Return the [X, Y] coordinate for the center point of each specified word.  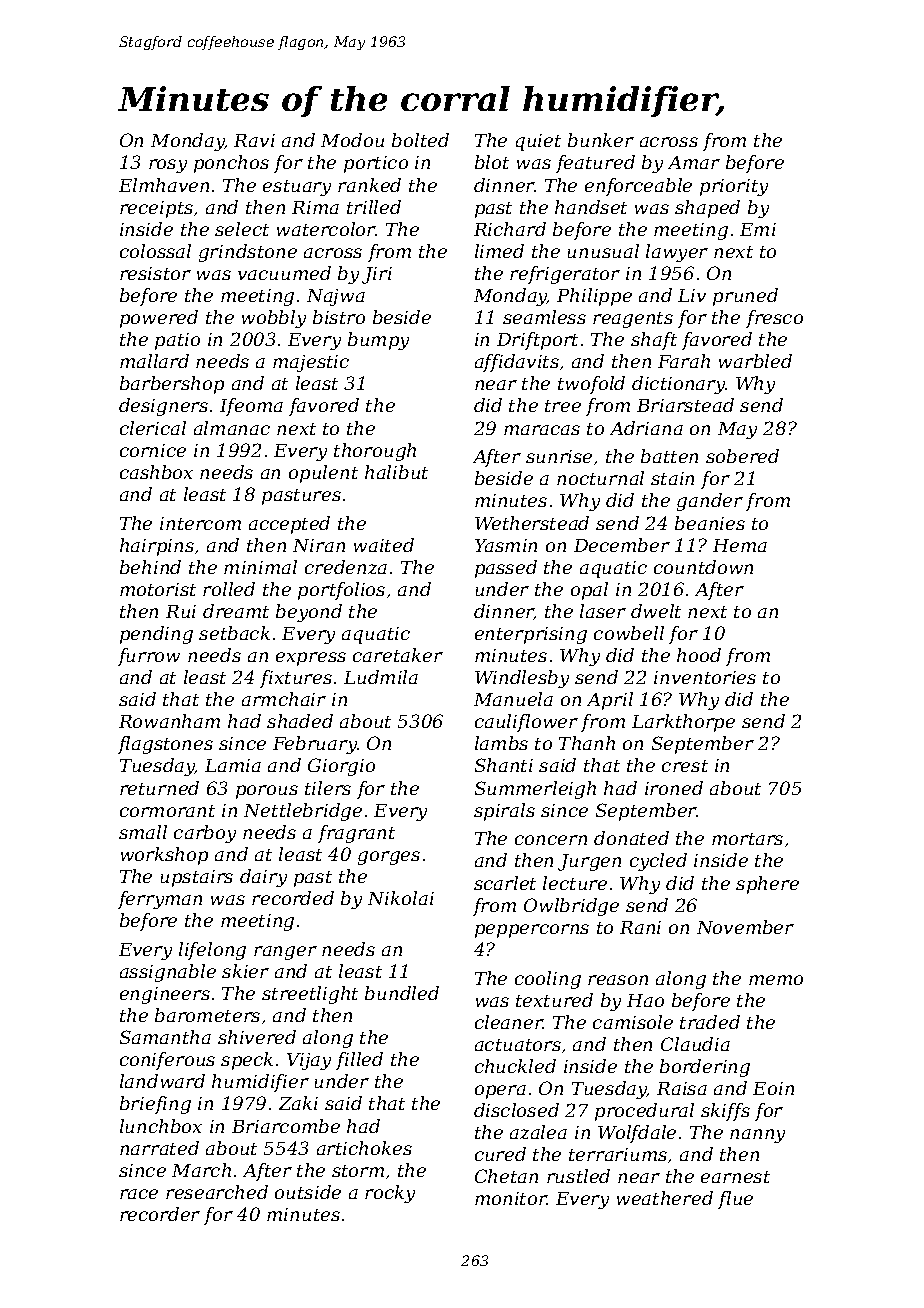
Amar [694, 162]
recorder [160, 1214]
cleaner [509, 1022]
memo [776, 980]
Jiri [377, 275]
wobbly [274, 319]
